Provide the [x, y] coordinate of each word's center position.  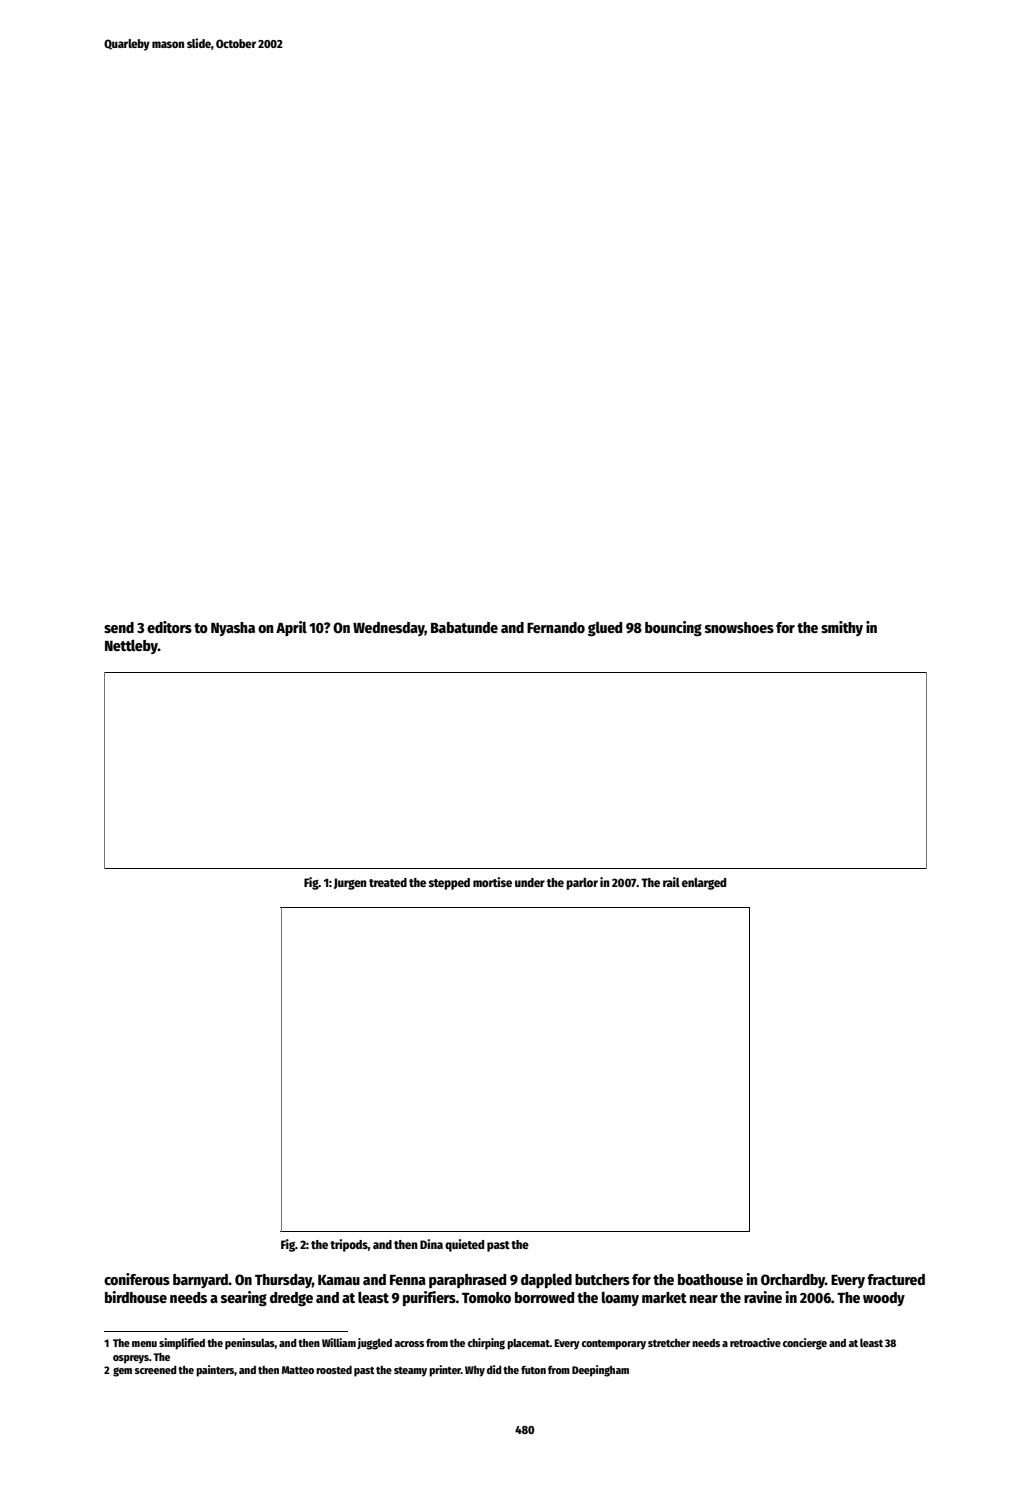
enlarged [704, 884]
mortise [492, 882]
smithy [842, 628]
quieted [464, 1245]
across [409, 1344]
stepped [449, 884]
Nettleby [131, 647]
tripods [349, 1245]
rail [671, 882]
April [291, 628]
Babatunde [464, 627]
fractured [896, 1279]
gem [122, 1372]
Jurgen [350, 884]
